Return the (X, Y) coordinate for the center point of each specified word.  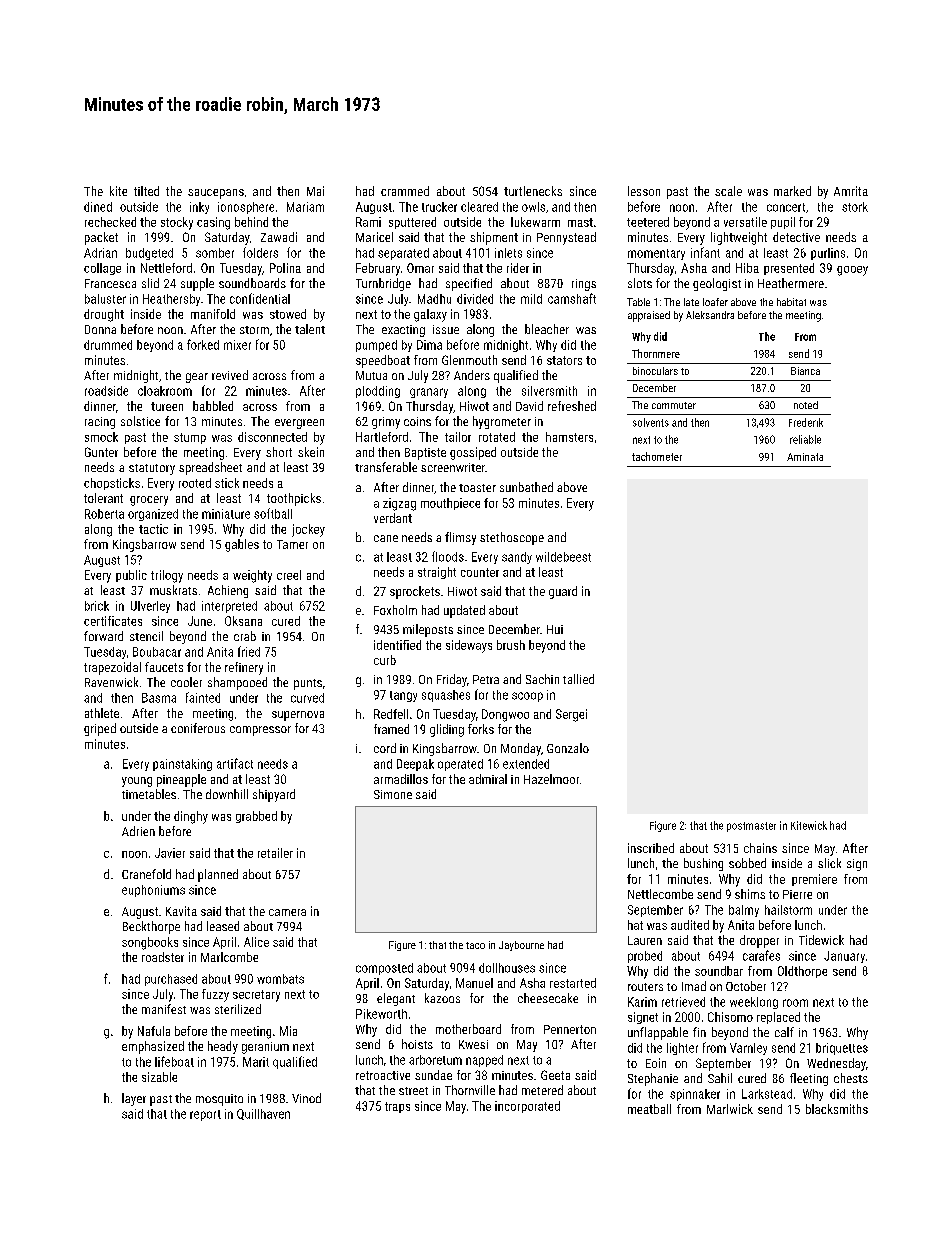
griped (100, 729)
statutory (152, 469)
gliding (447, 730)
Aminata (805, 457)
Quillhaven (263, 1114)
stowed (288, 314)
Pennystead (566, 238)
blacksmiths (837, 1109)
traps (397, 1107)
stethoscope (512, 538)
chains (760, 848)
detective (796, 237)
